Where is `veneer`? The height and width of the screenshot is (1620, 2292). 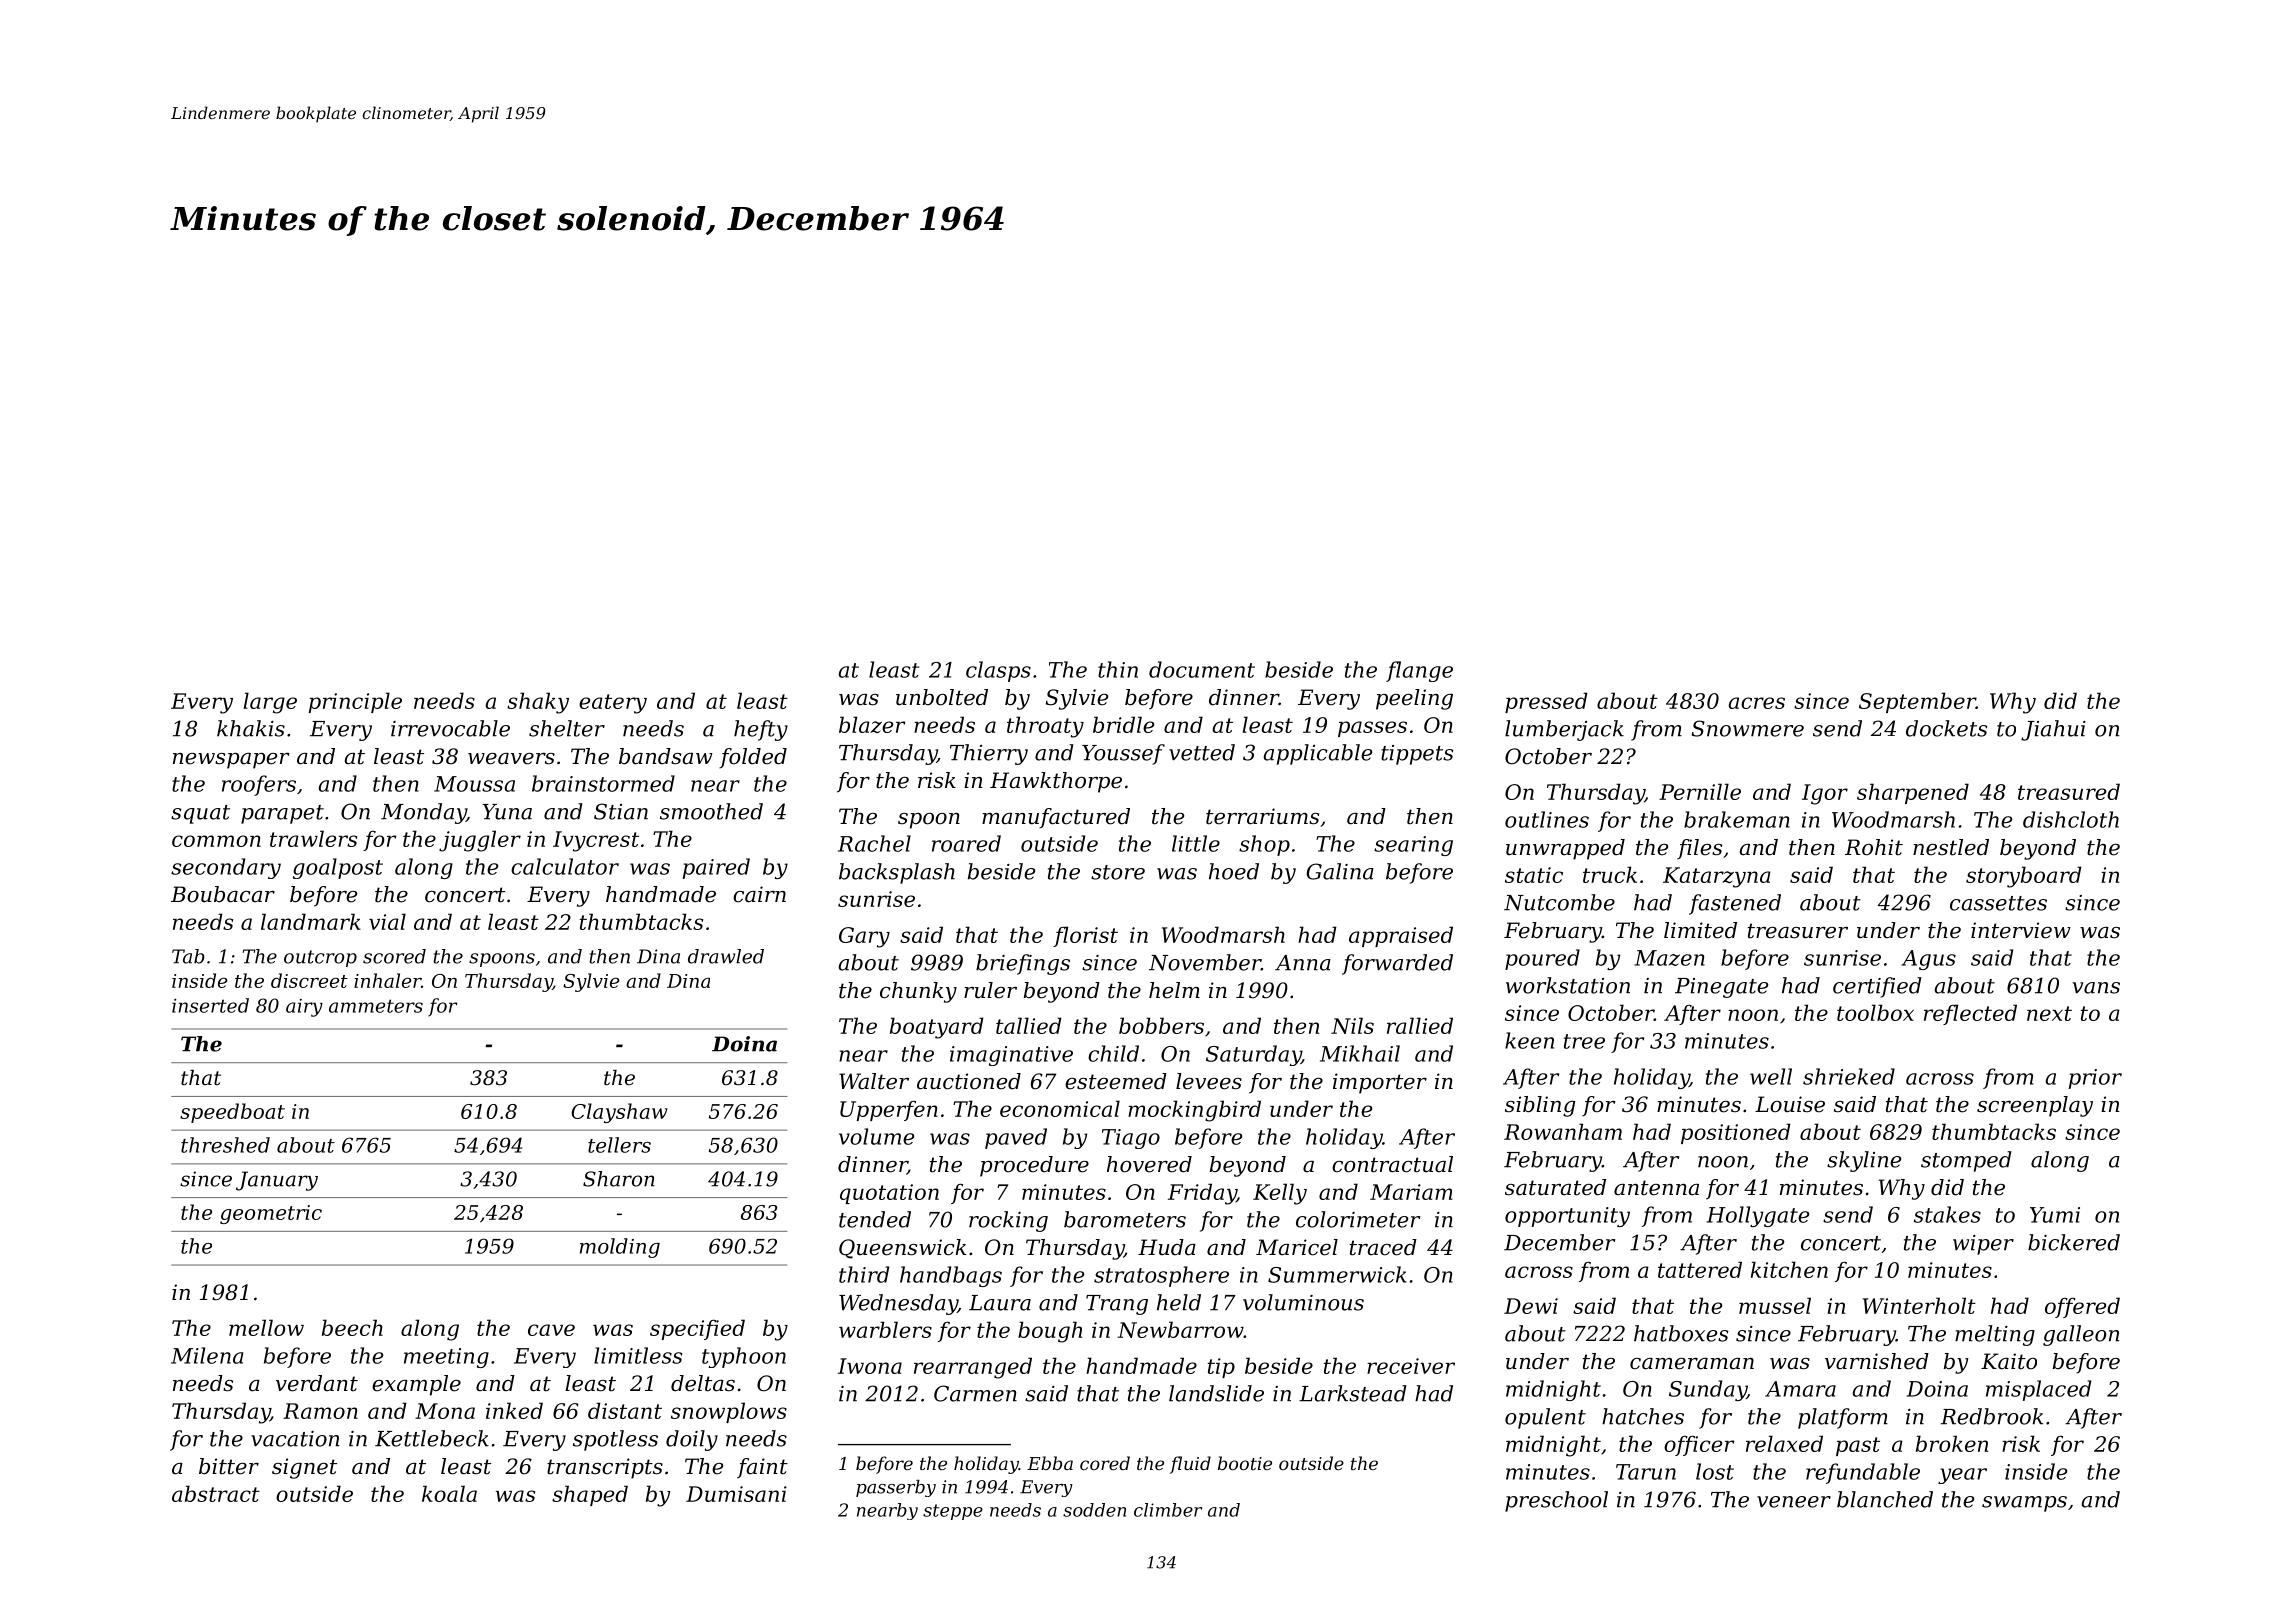 veneer is located at coordinates (1794, 1502).
